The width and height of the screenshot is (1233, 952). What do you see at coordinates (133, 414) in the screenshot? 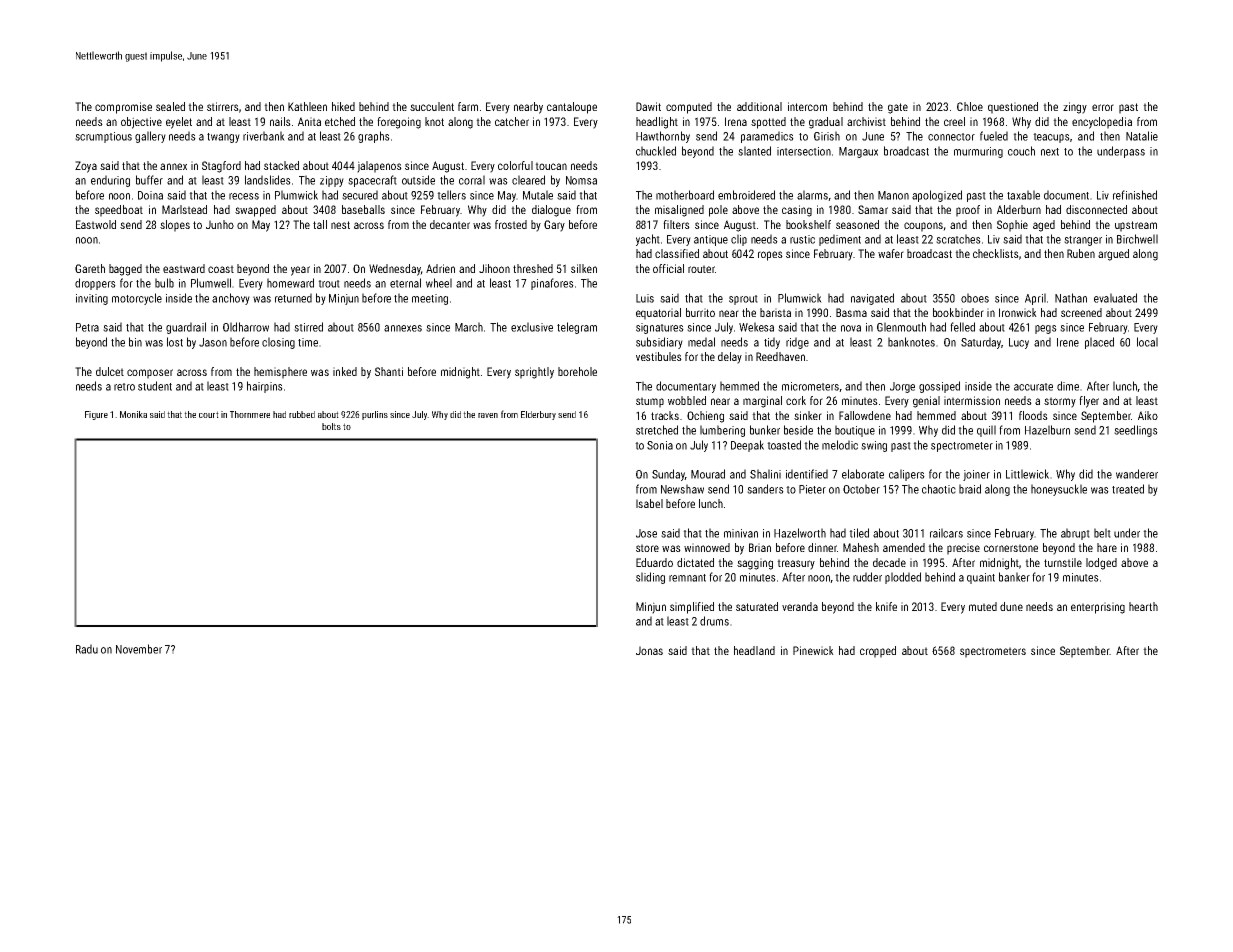
I see `Monika` at bounding box center [133, 414].
